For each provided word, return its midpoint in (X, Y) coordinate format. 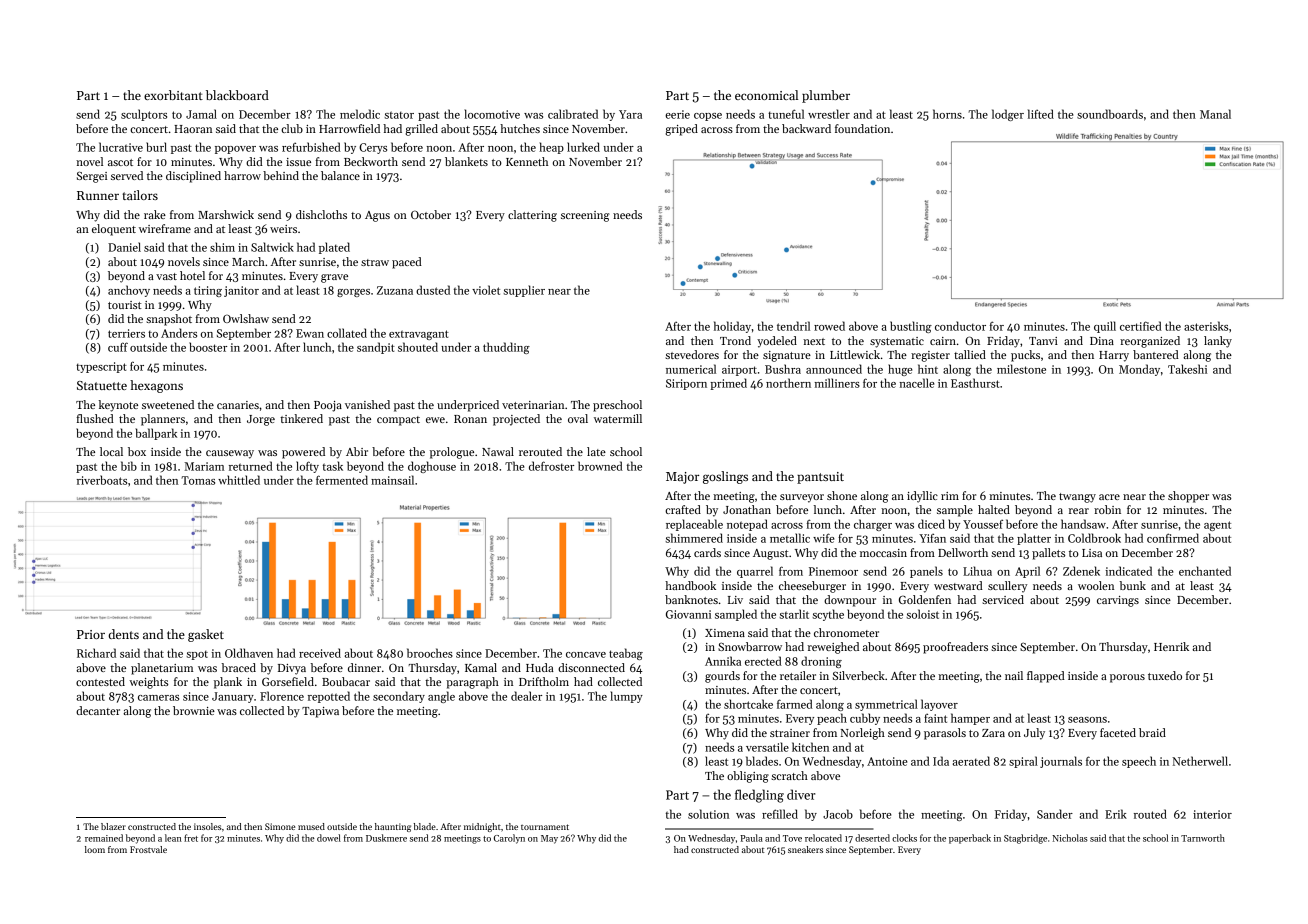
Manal (1215, 114)
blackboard (237, 95)
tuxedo (1165, 675)
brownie (194, 710)
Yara (630, 114)
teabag (626, 654)
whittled (239, 480)
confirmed (1173, 538)
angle (441, 697)
